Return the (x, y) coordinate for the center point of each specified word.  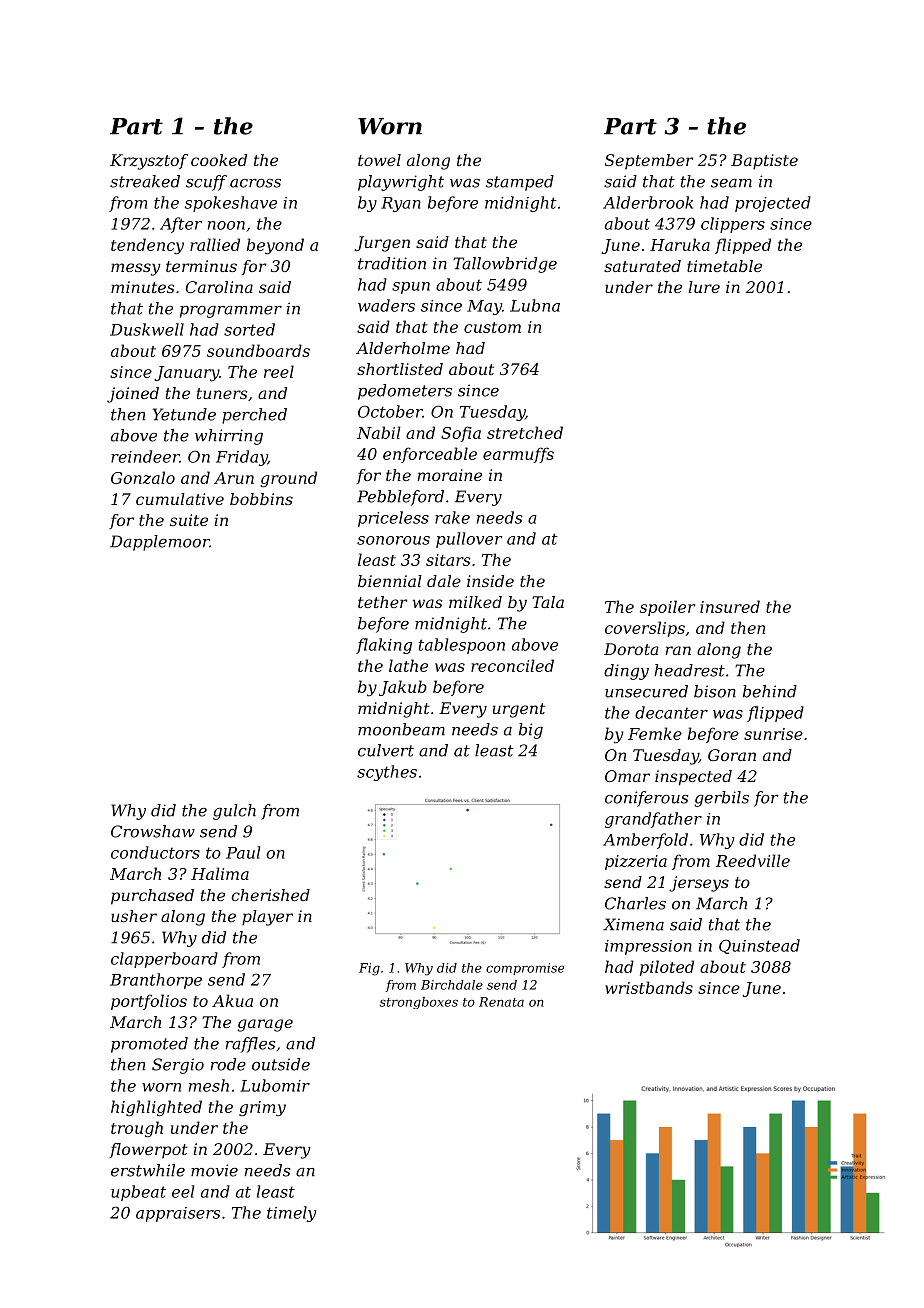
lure (704, 287)
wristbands (649, 987)
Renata (501, 1002)
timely (291, 1214)
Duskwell (147, 329)
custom (492, 327)
